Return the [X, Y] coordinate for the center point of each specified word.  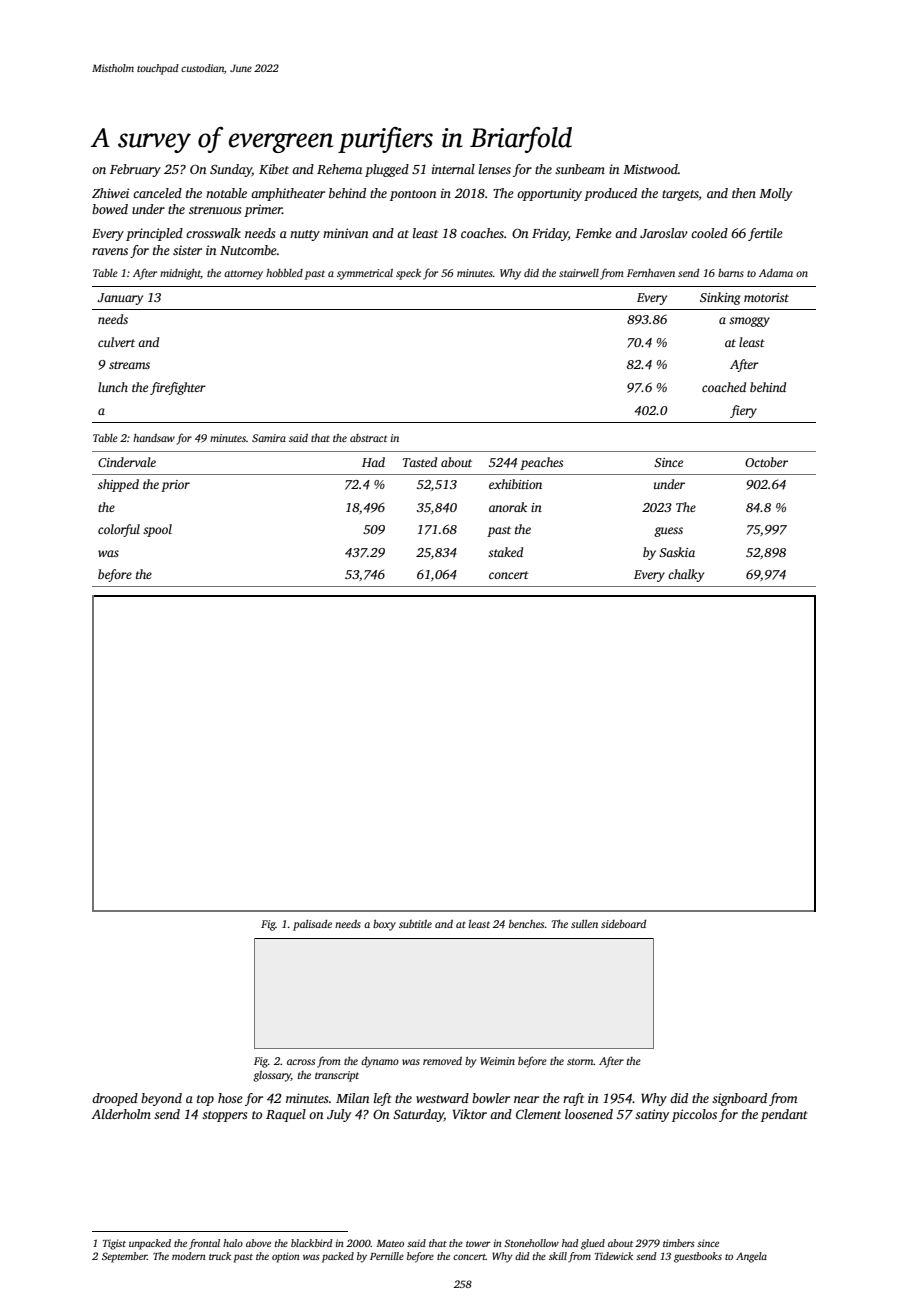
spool [157, 530]
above [258, 1243]
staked [505, 552]
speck [408, 274]
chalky [686, 575]
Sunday [231, 170]
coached [724, 387]
